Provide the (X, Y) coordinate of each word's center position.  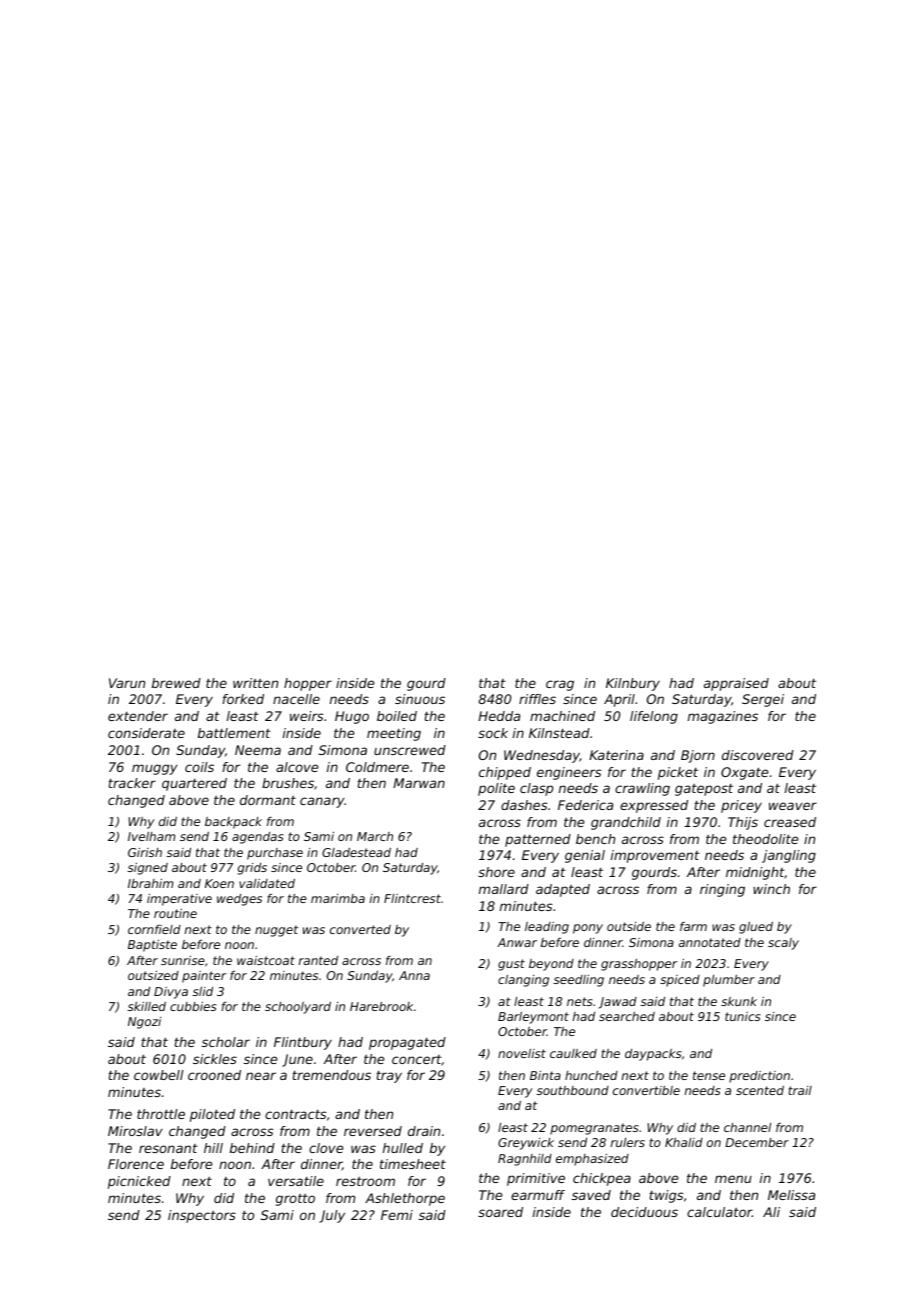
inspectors (202, 1216)
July (332, 1216)
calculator (719, 1212)
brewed (176, 683)
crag (560, 685)
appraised (736, 684)
